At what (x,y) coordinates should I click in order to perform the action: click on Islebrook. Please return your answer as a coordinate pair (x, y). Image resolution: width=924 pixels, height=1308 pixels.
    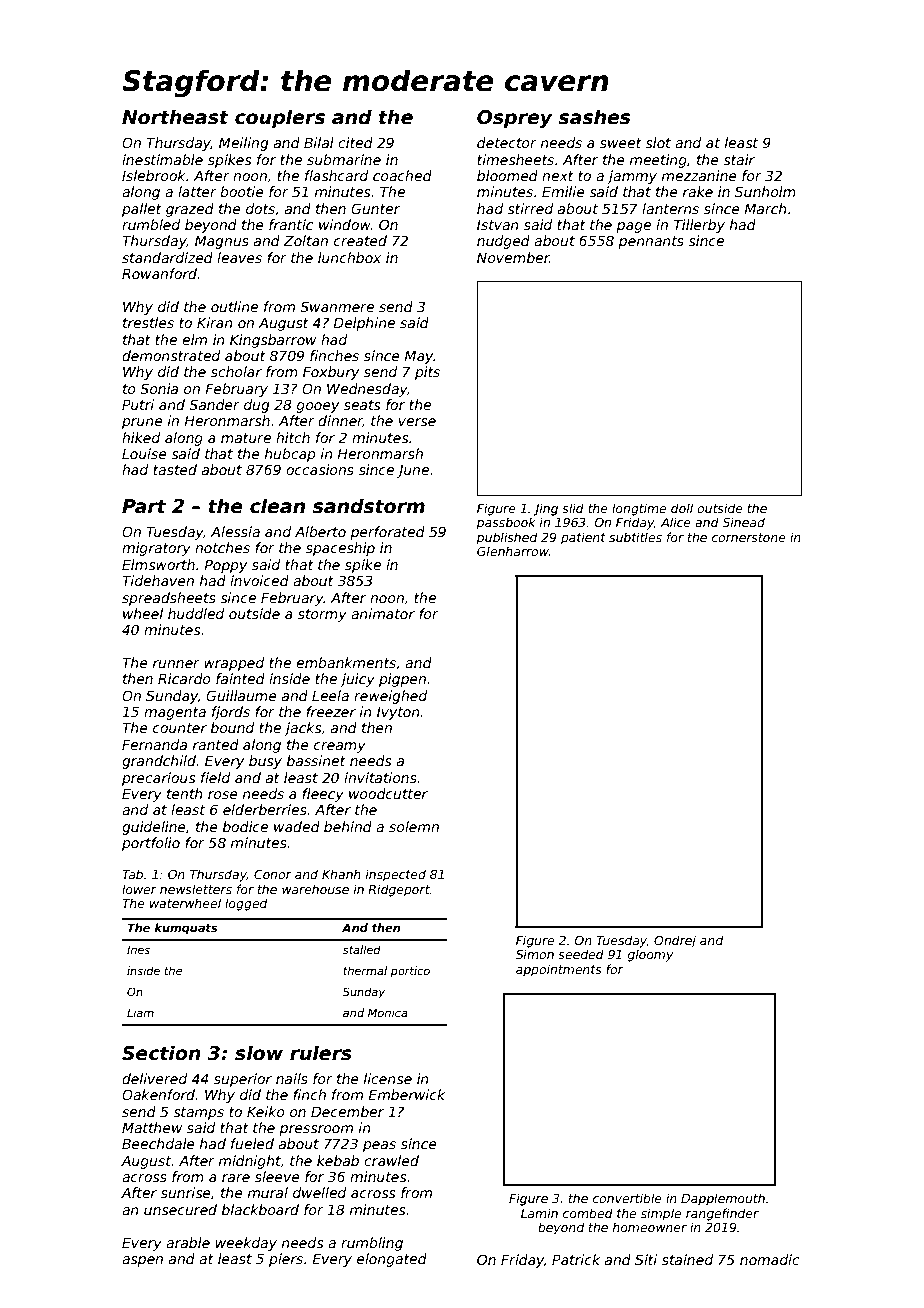
    Looking at the image, I should click on (154, 175).
